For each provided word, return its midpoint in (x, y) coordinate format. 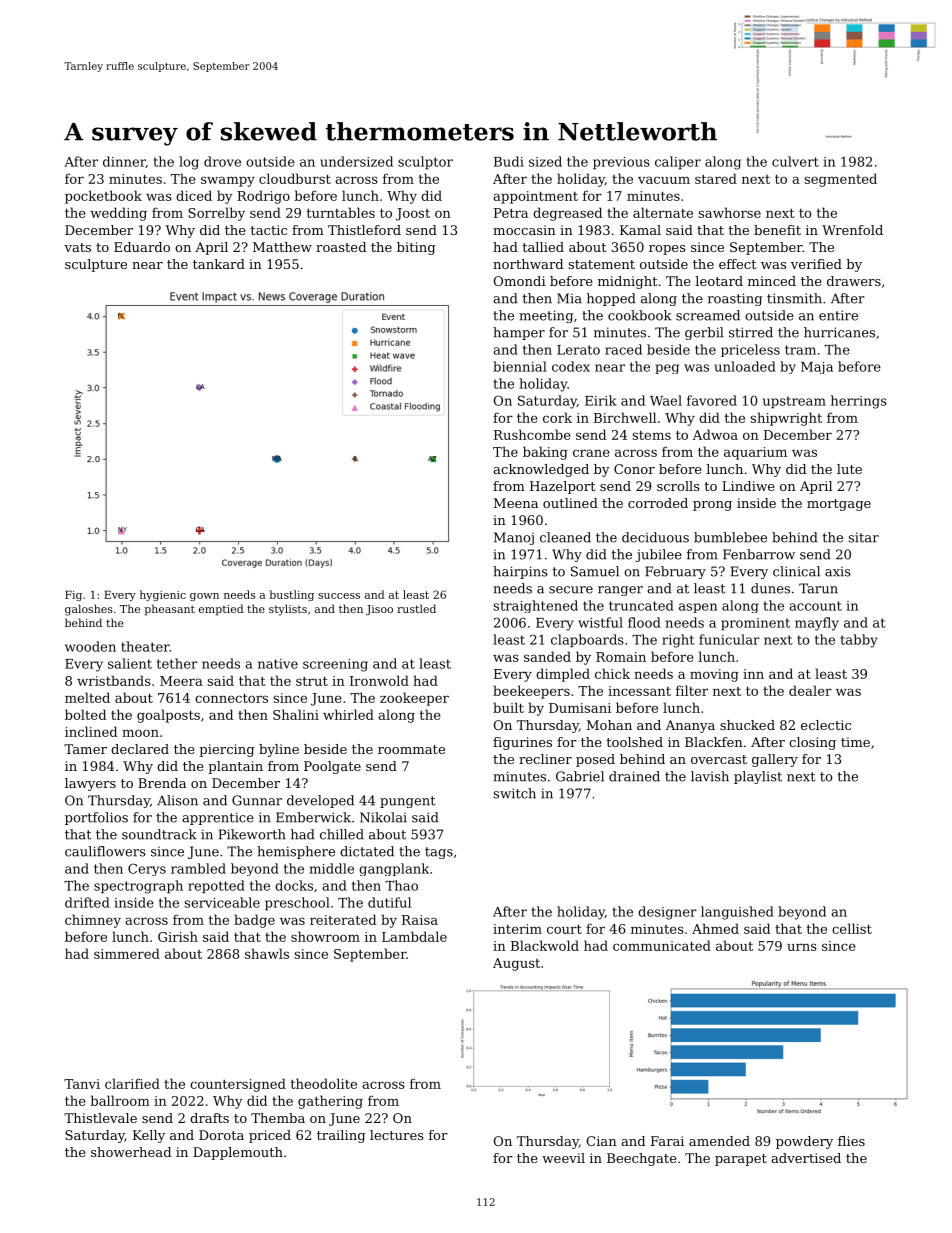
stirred (751, 332)
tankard (219, 264)
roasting (735, 299)
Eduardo (142, 247)
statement (602, 264)
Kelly (149, 1136)
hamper (519, 333)
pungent (407, 802)
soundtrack (159, 834)
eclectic (826, 725)
